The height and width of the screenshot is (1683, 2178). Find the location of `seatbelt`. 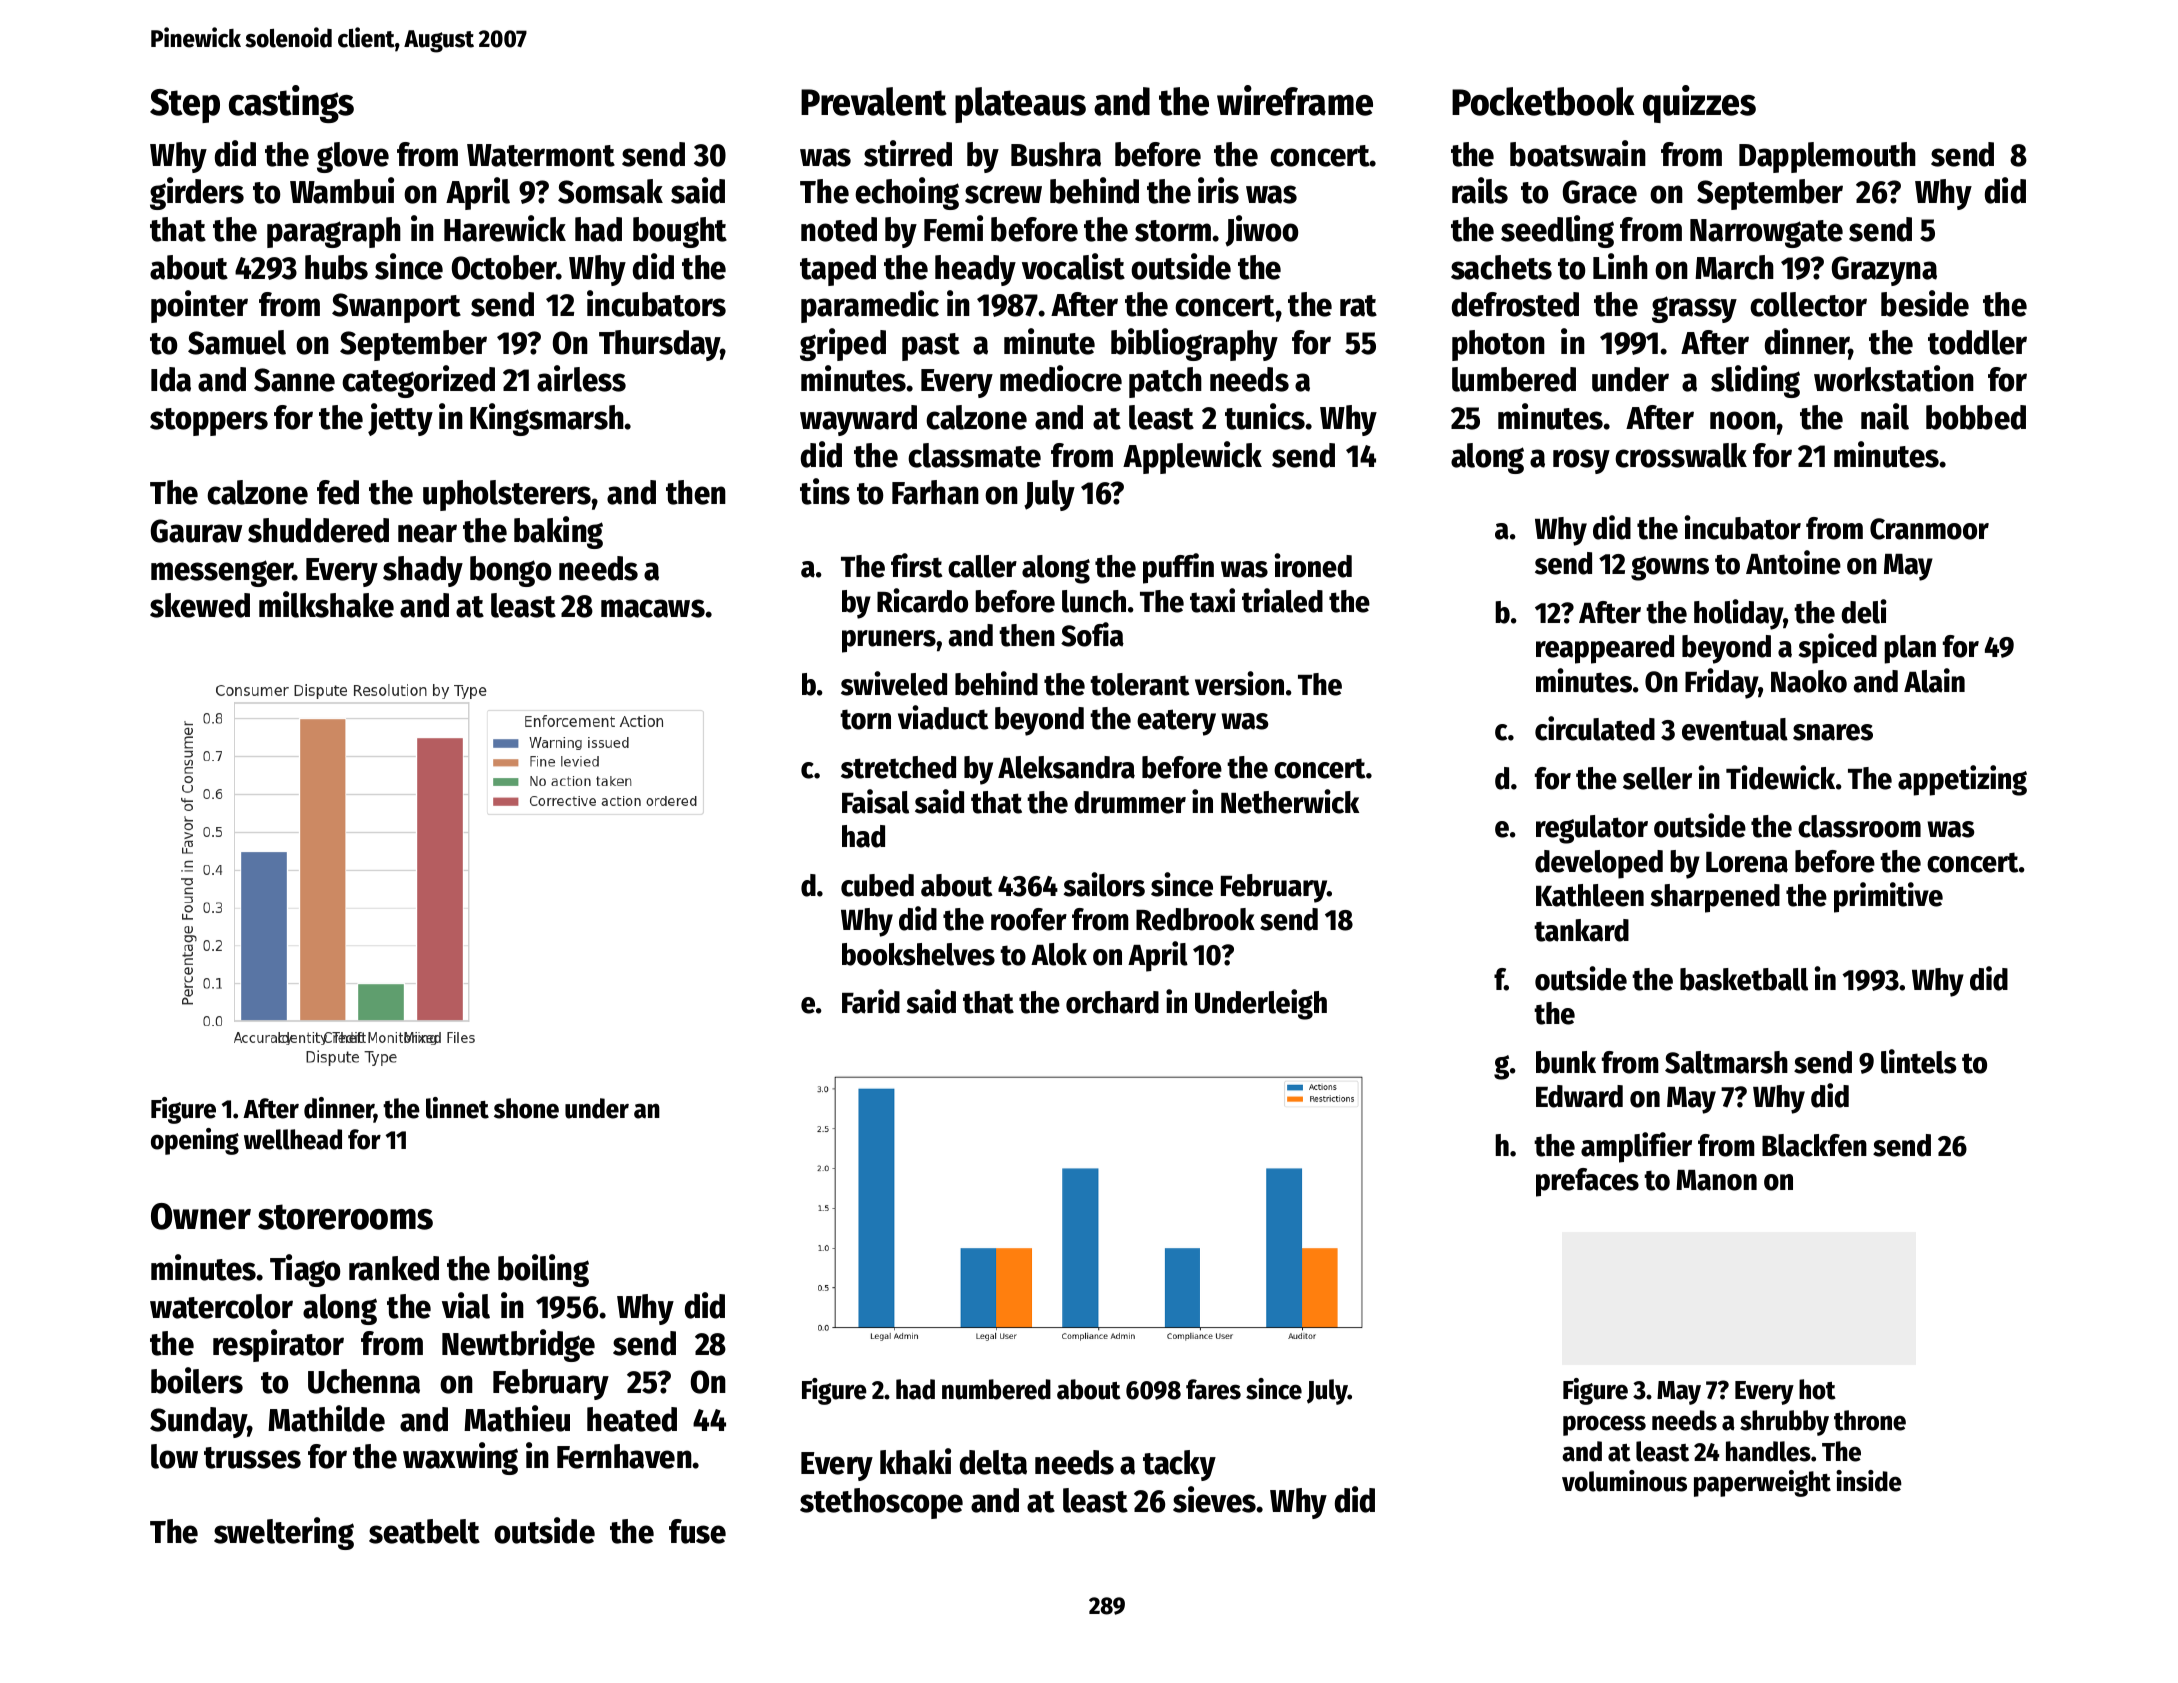

seatbelt is located at coordinates (424, 1531).
